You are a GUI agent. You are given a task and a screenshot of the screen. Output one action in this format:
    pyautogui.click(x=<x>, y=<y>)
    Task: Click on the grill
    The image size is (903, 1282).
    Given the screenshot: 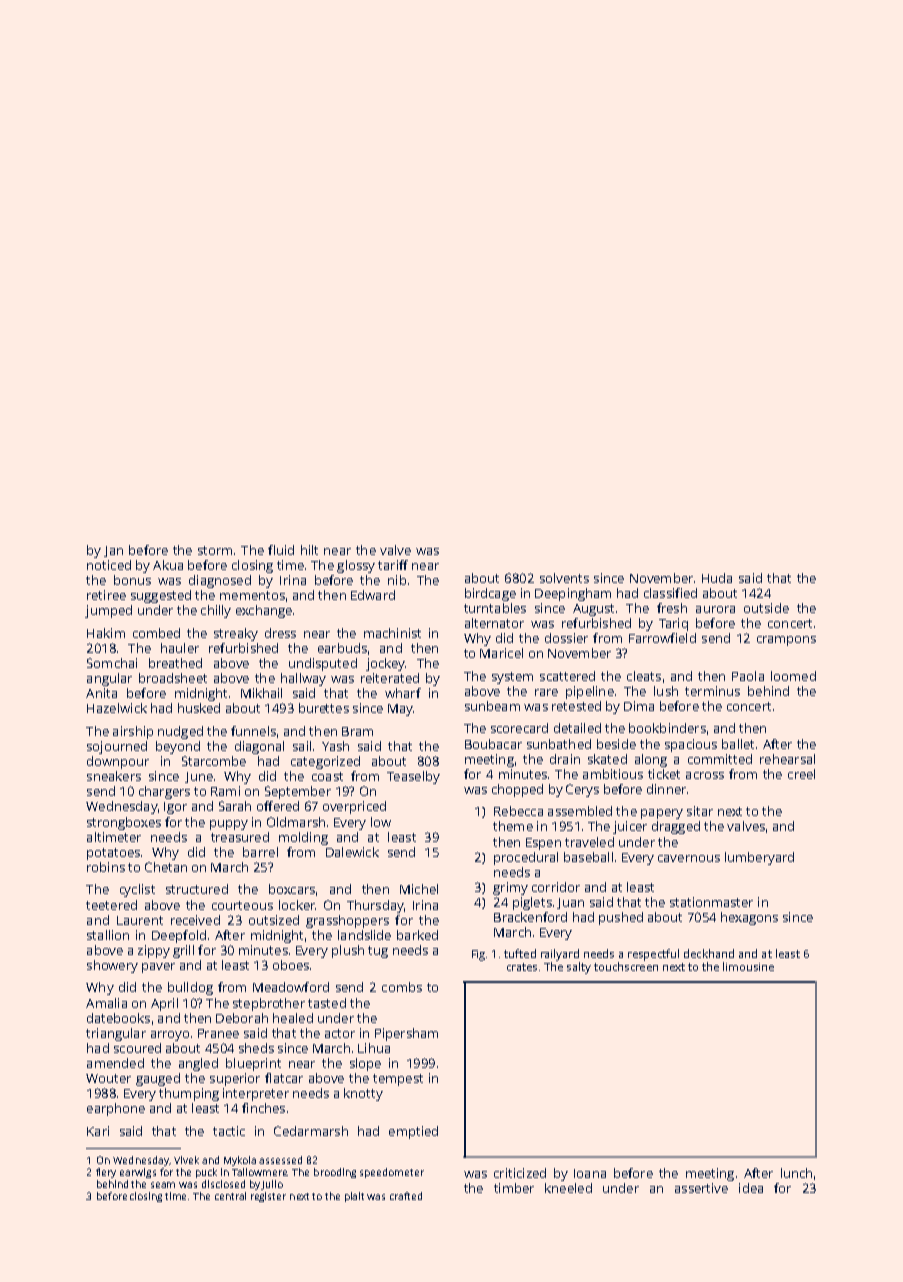 What is the action you would take?
    pyautogui.click(x=183, y=951)
